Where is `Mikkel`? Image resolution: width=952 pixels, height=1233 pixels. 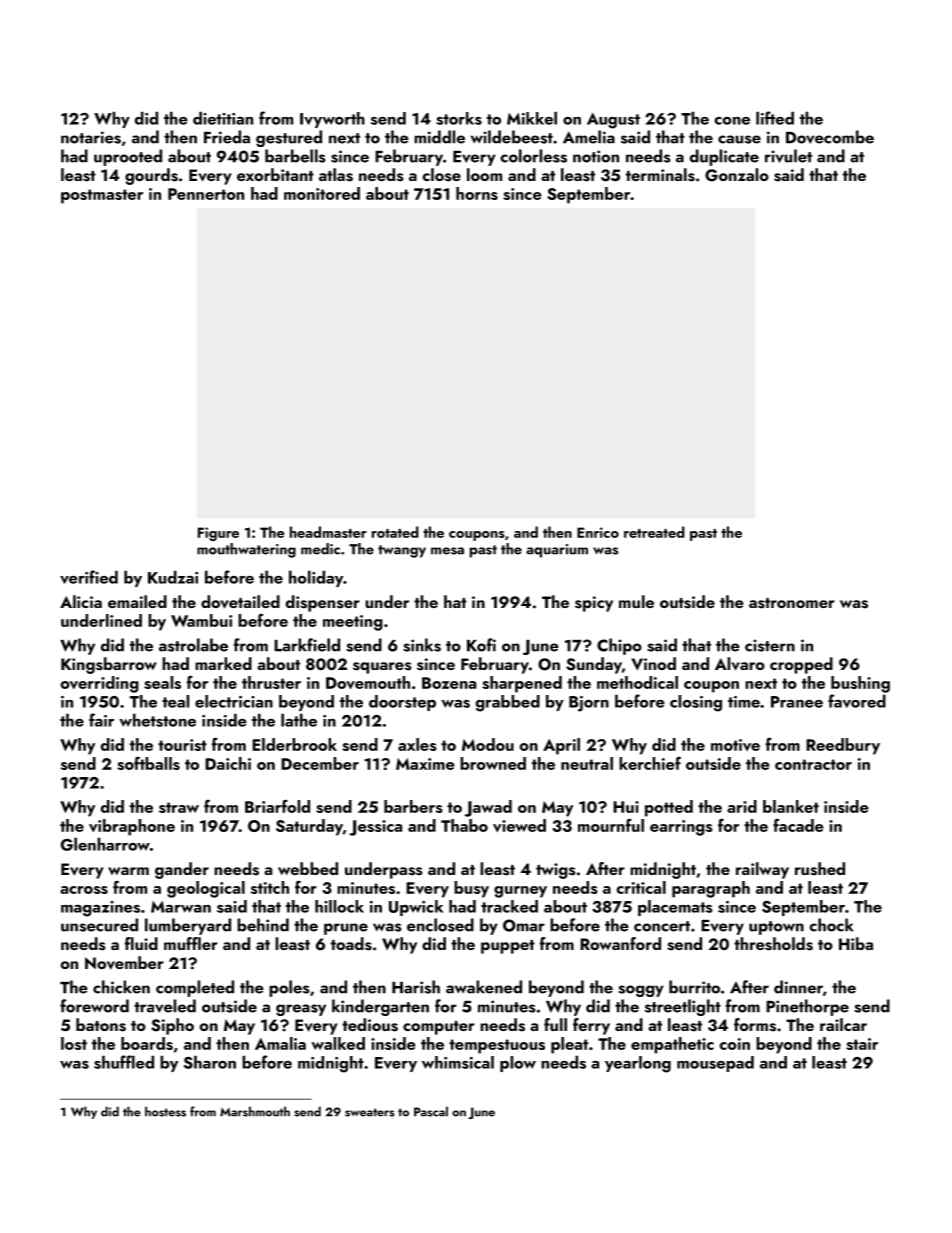 Mikkel is located at coordinates (532, 118).
